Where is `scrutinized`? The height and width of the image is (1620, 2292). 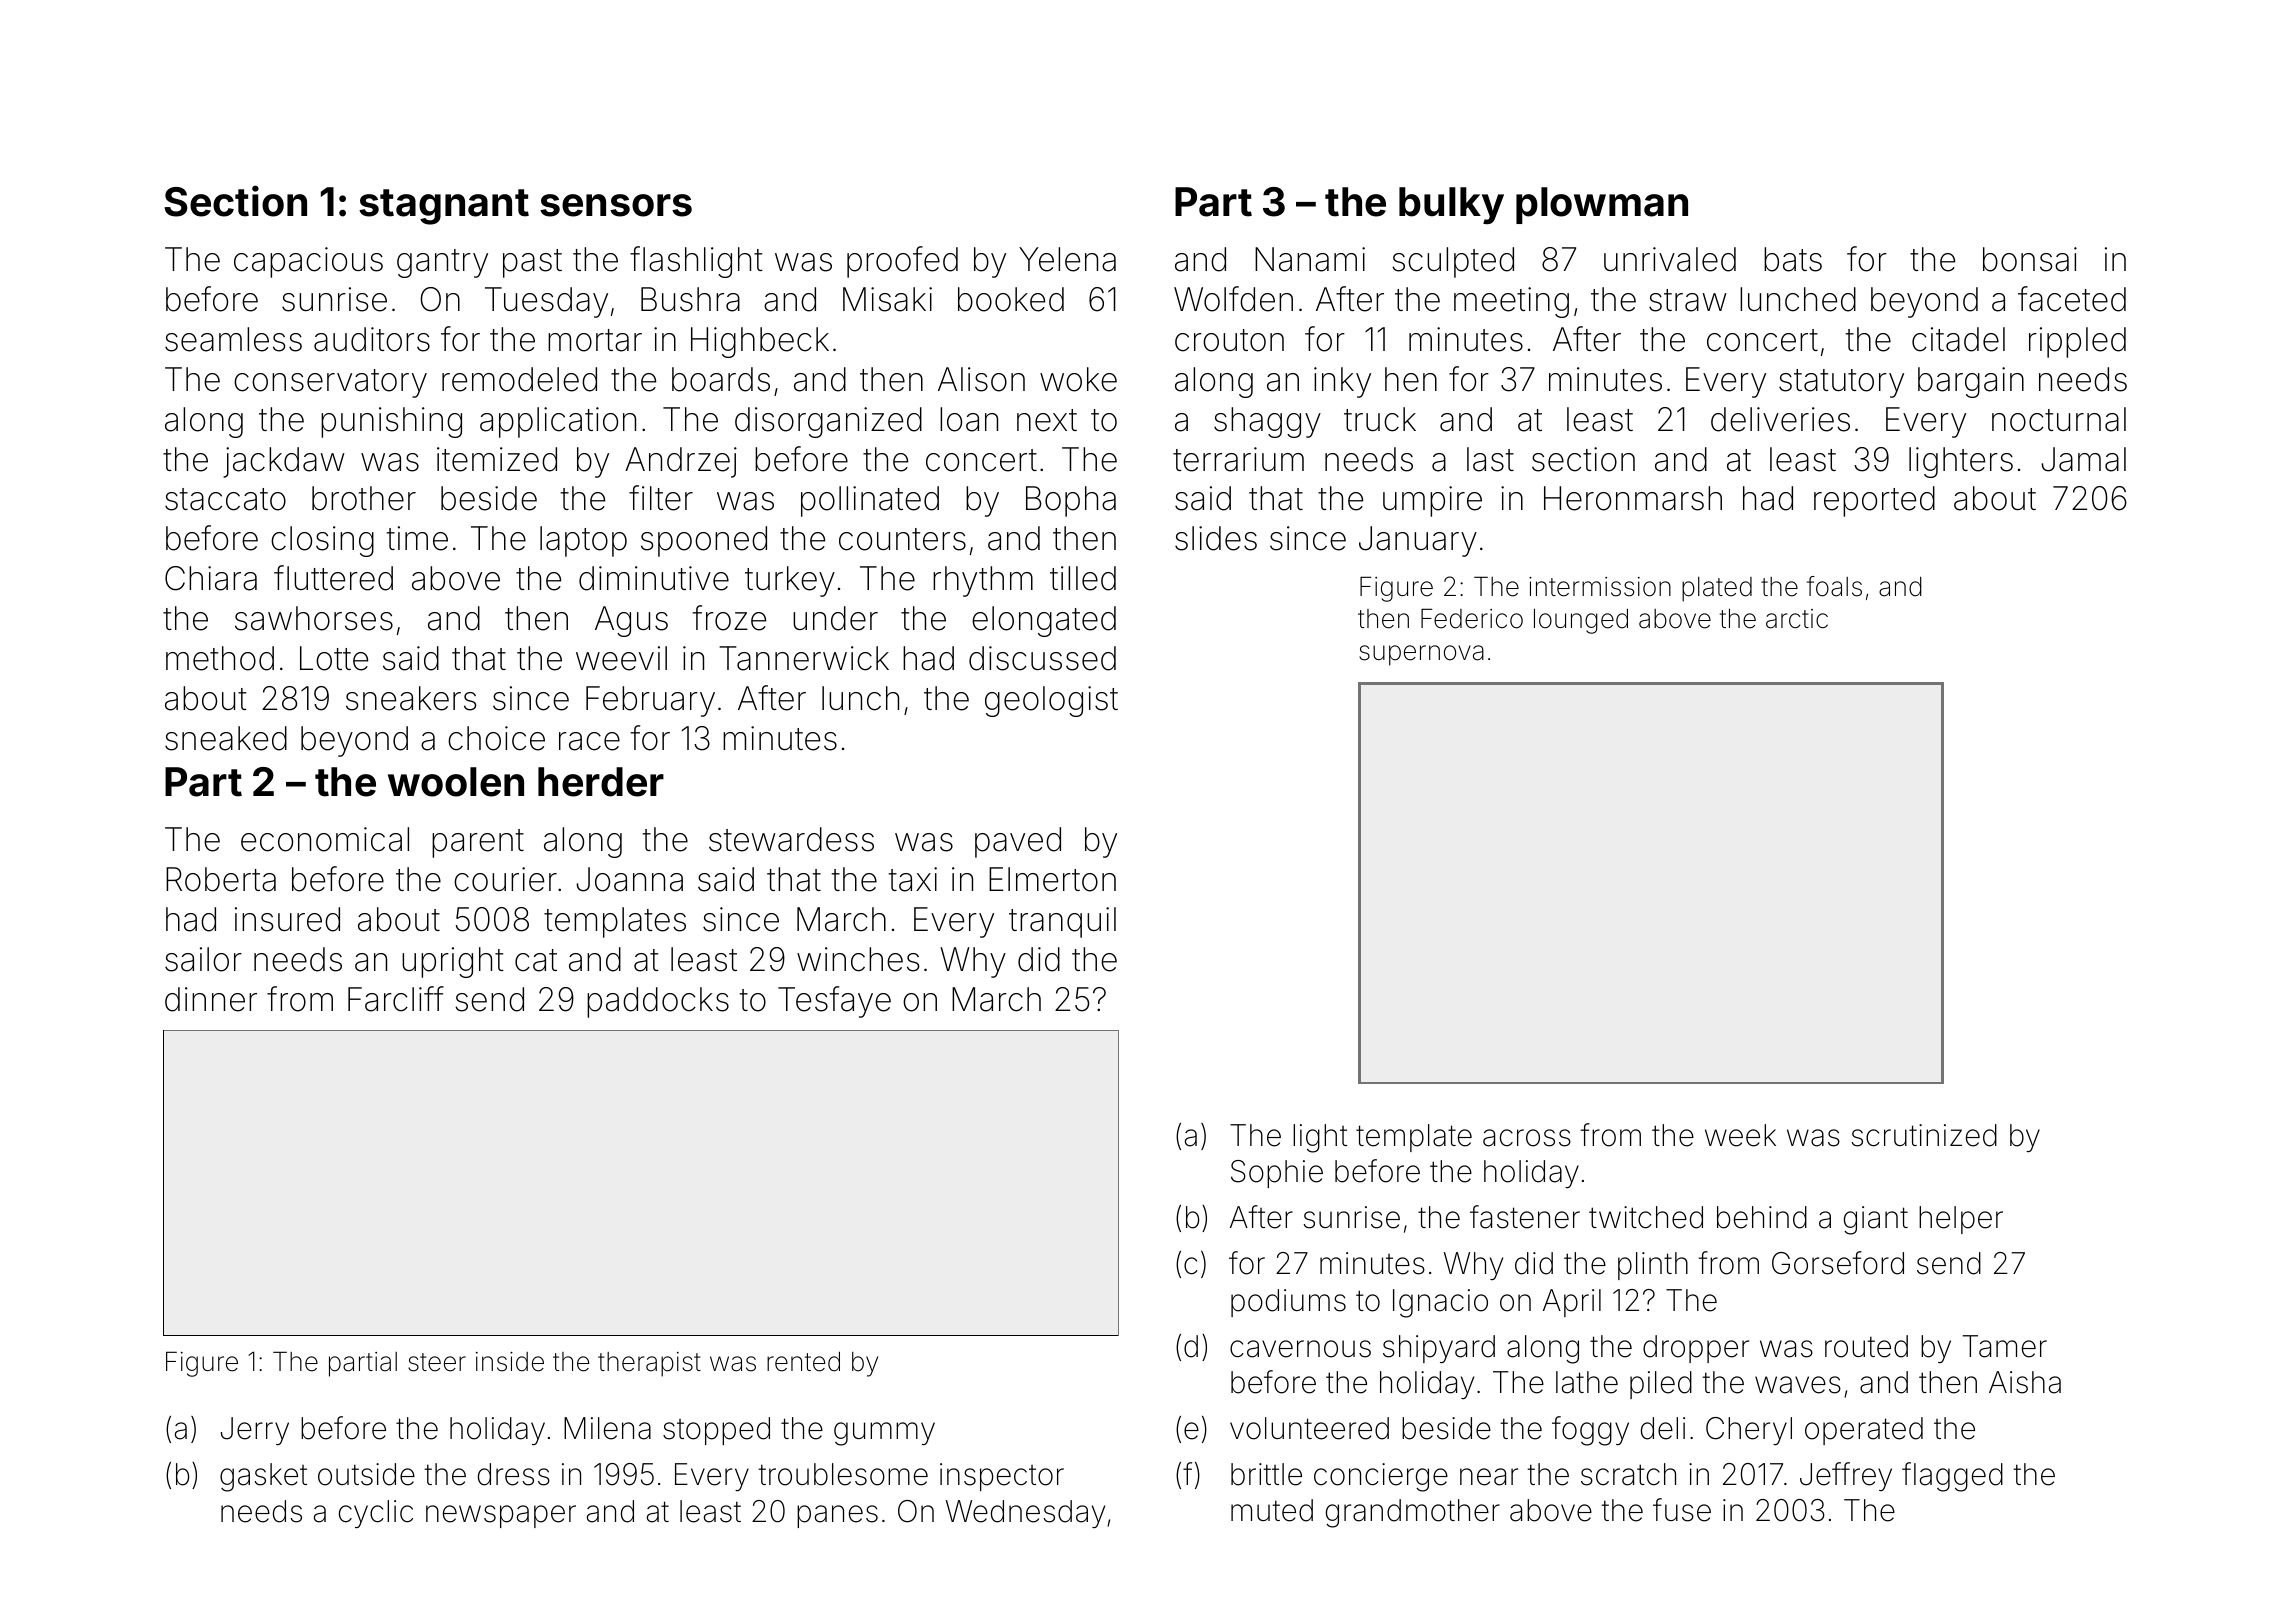 scrutinized is located at coordinates (1924, 1135).
